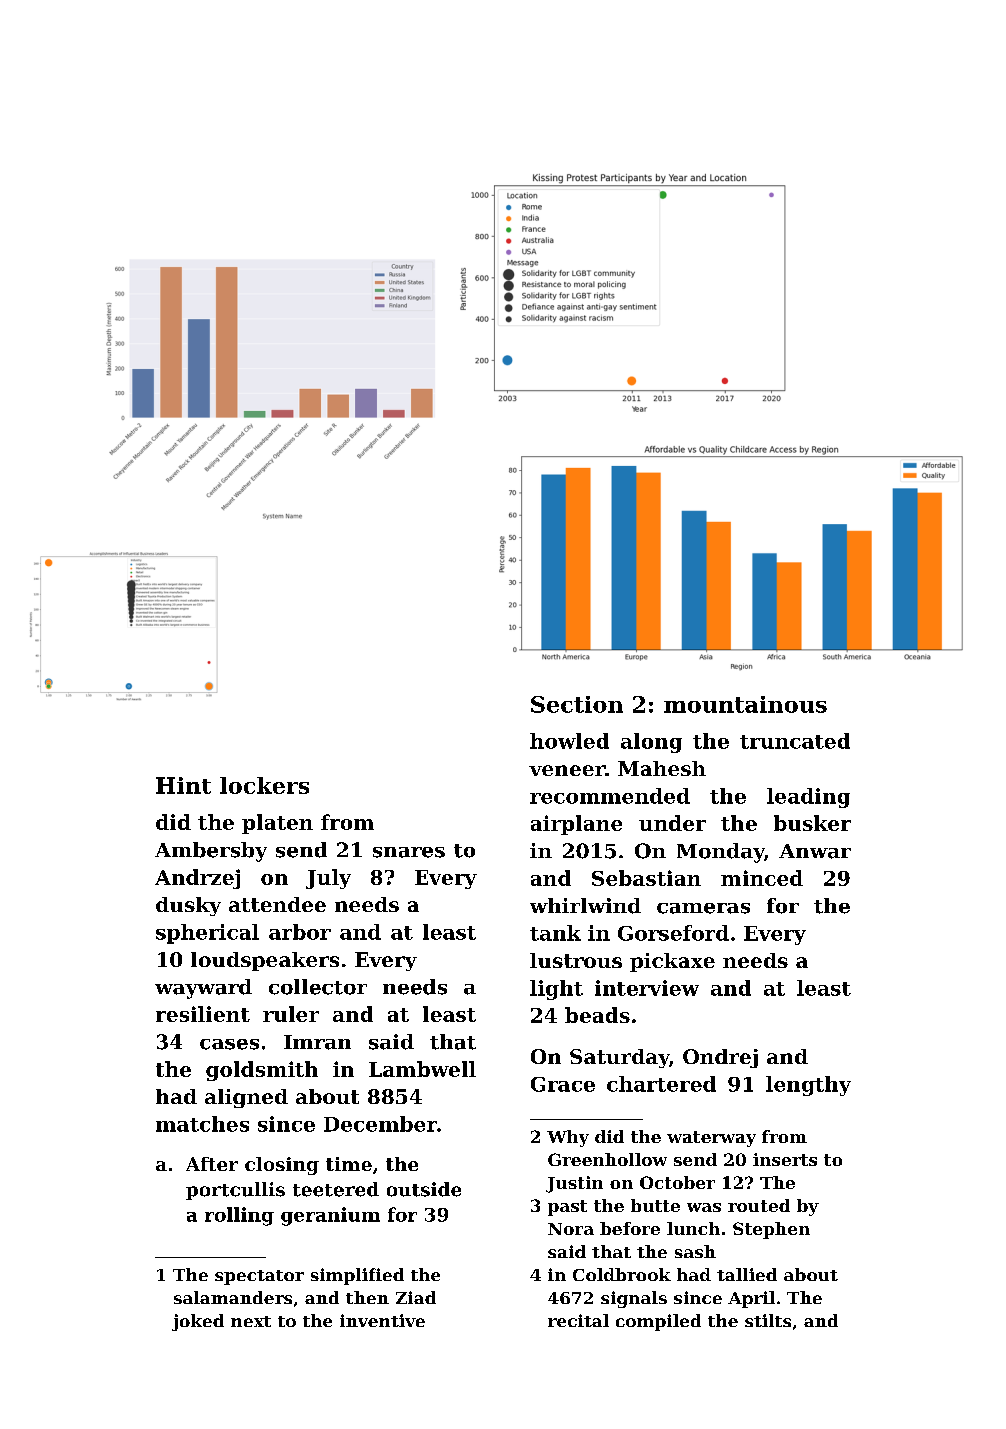 This screenshot has height=1429, width=1006. What do you see at coordinates (183, 785) in the screenshot?
I see `Hint` at bounding box center [183, 785].
